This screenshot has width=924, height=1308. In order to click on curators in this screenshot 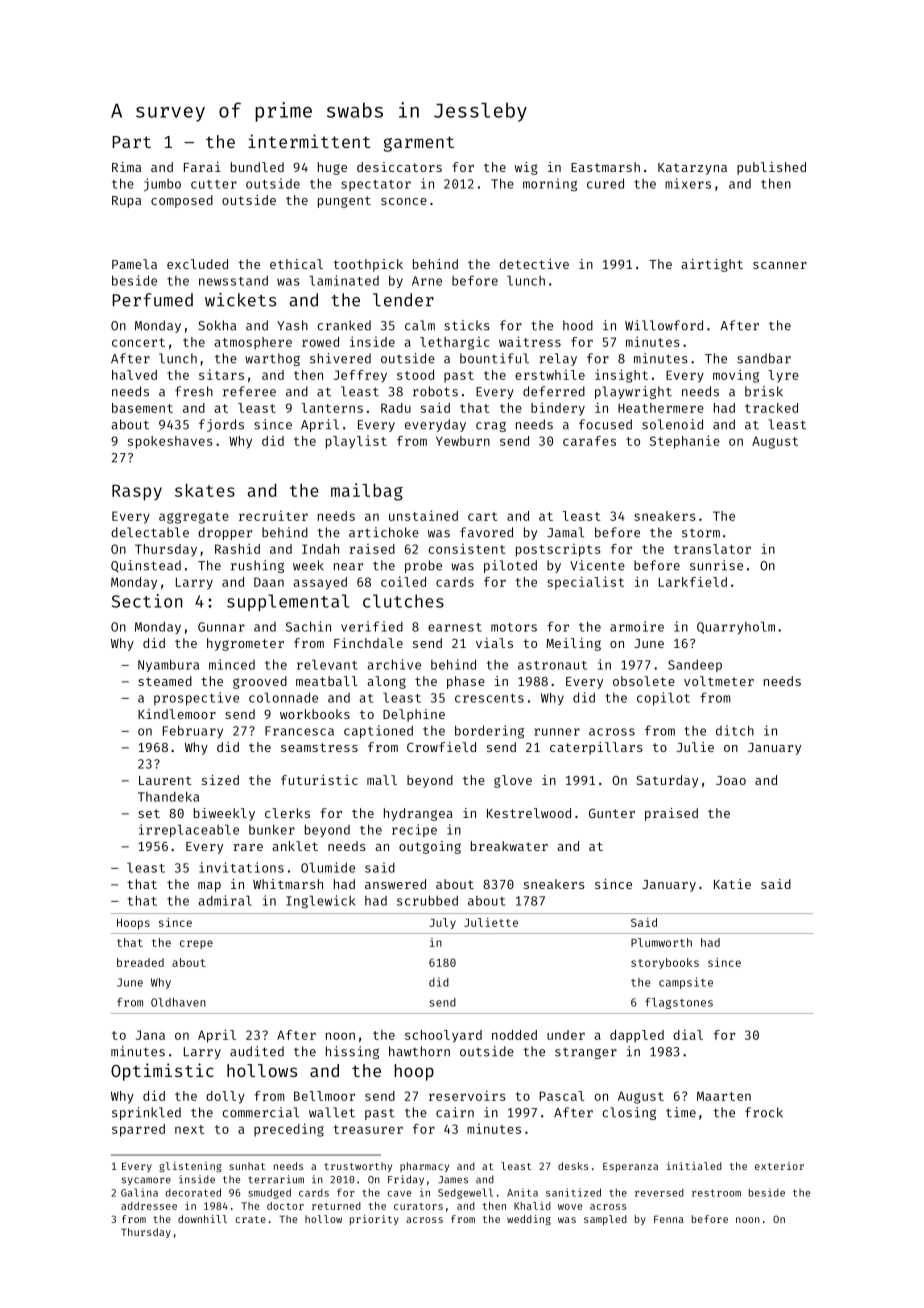, I will do `click(418, 1206)`.
